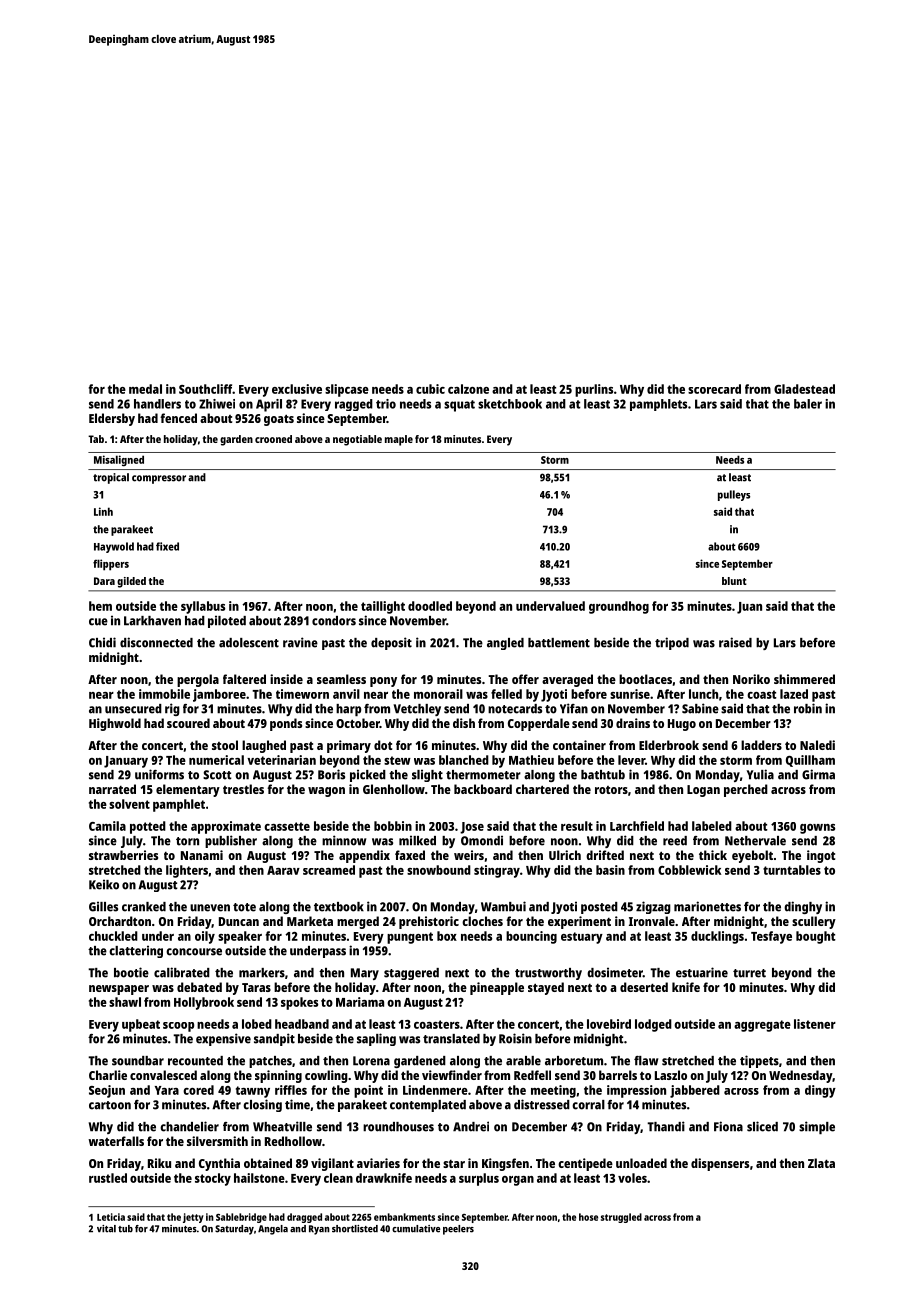  What do you see at coordinates (205, 937) in the document?
I see `oily` at bounding box center [205, 937].
